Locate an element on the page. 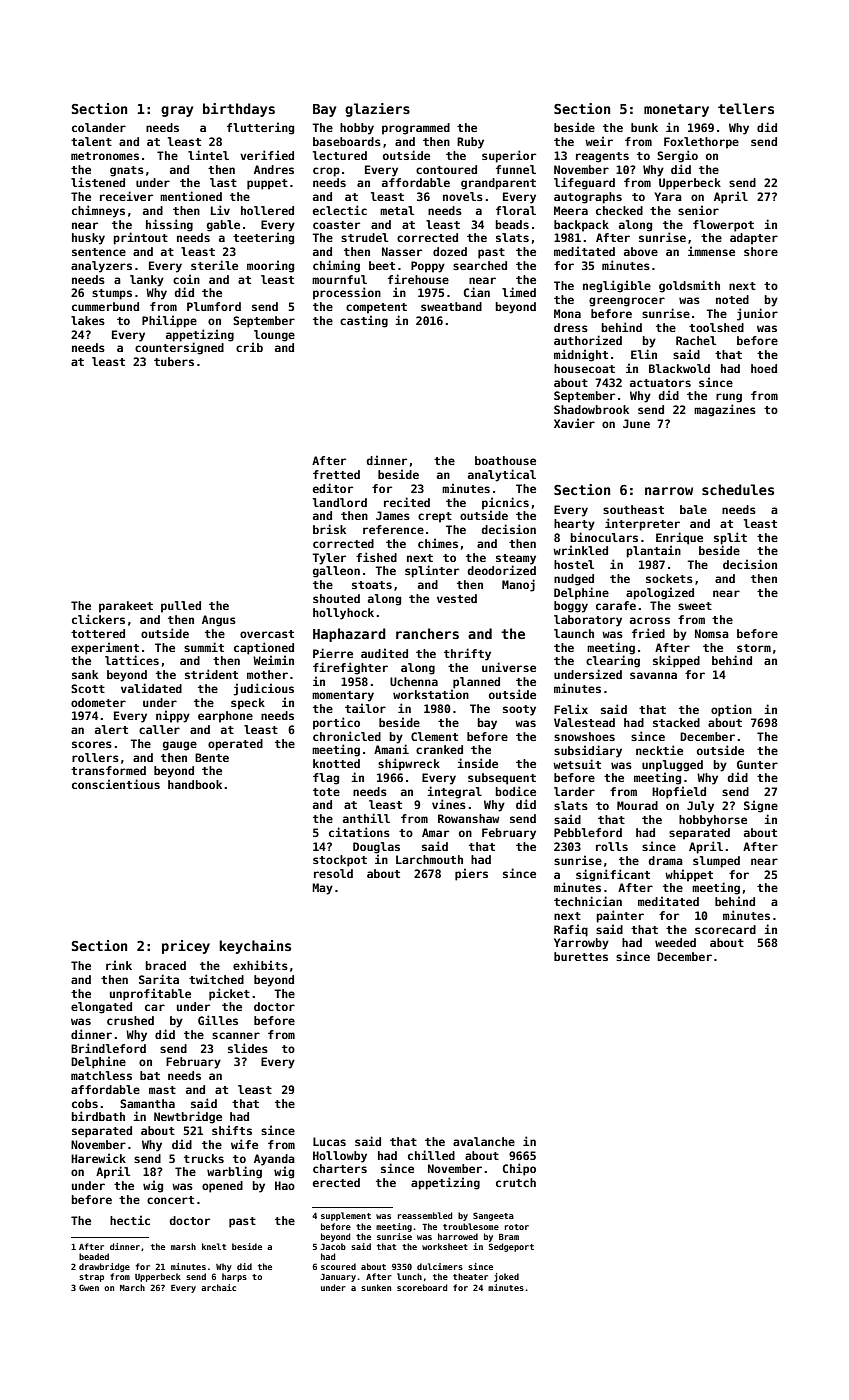  stacked is located at coordinates (676, 722).
